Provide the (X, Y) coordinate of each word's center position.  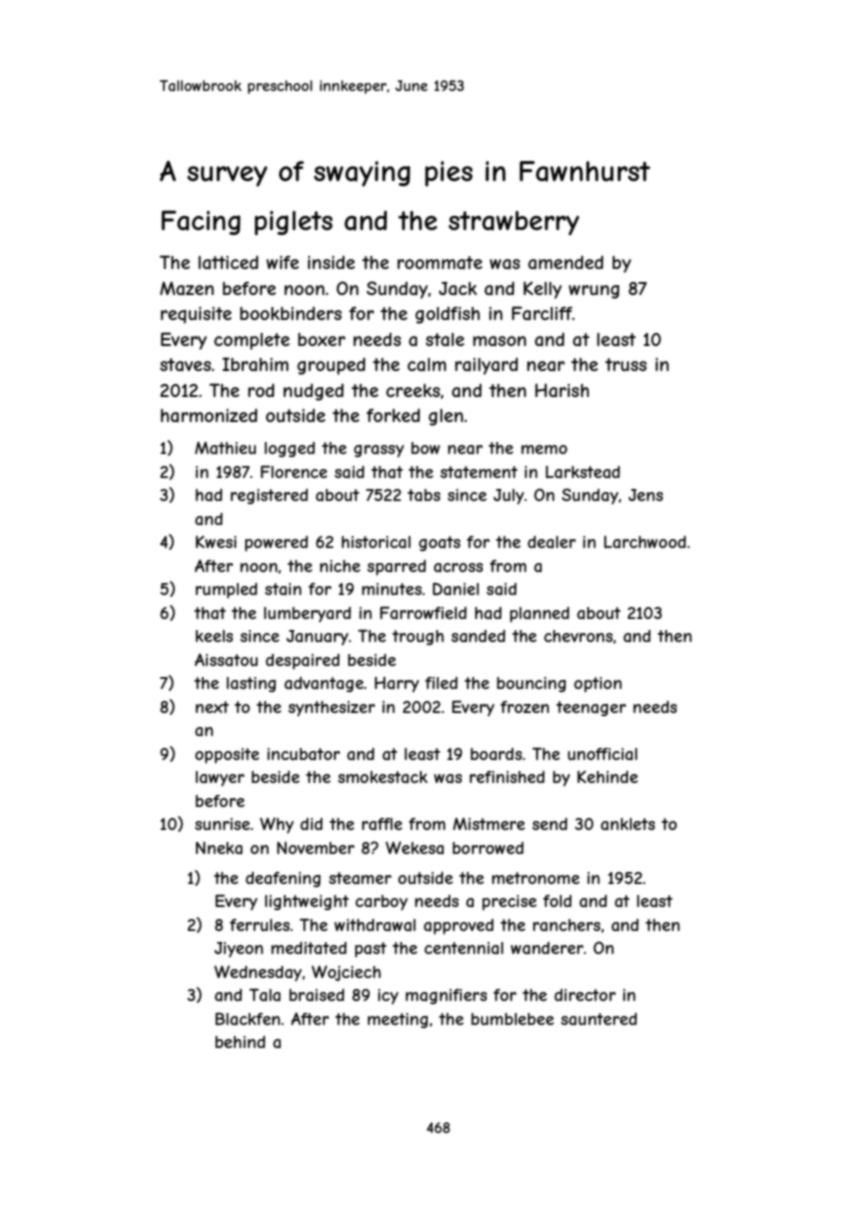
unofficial (602, 754)
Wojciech (346, 973)
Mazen (187, 288)
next (212, 707)
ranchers (567, 925)
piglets (294, 223)
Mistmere (489, 824)
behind (240, 1042)
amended (565, 262)
